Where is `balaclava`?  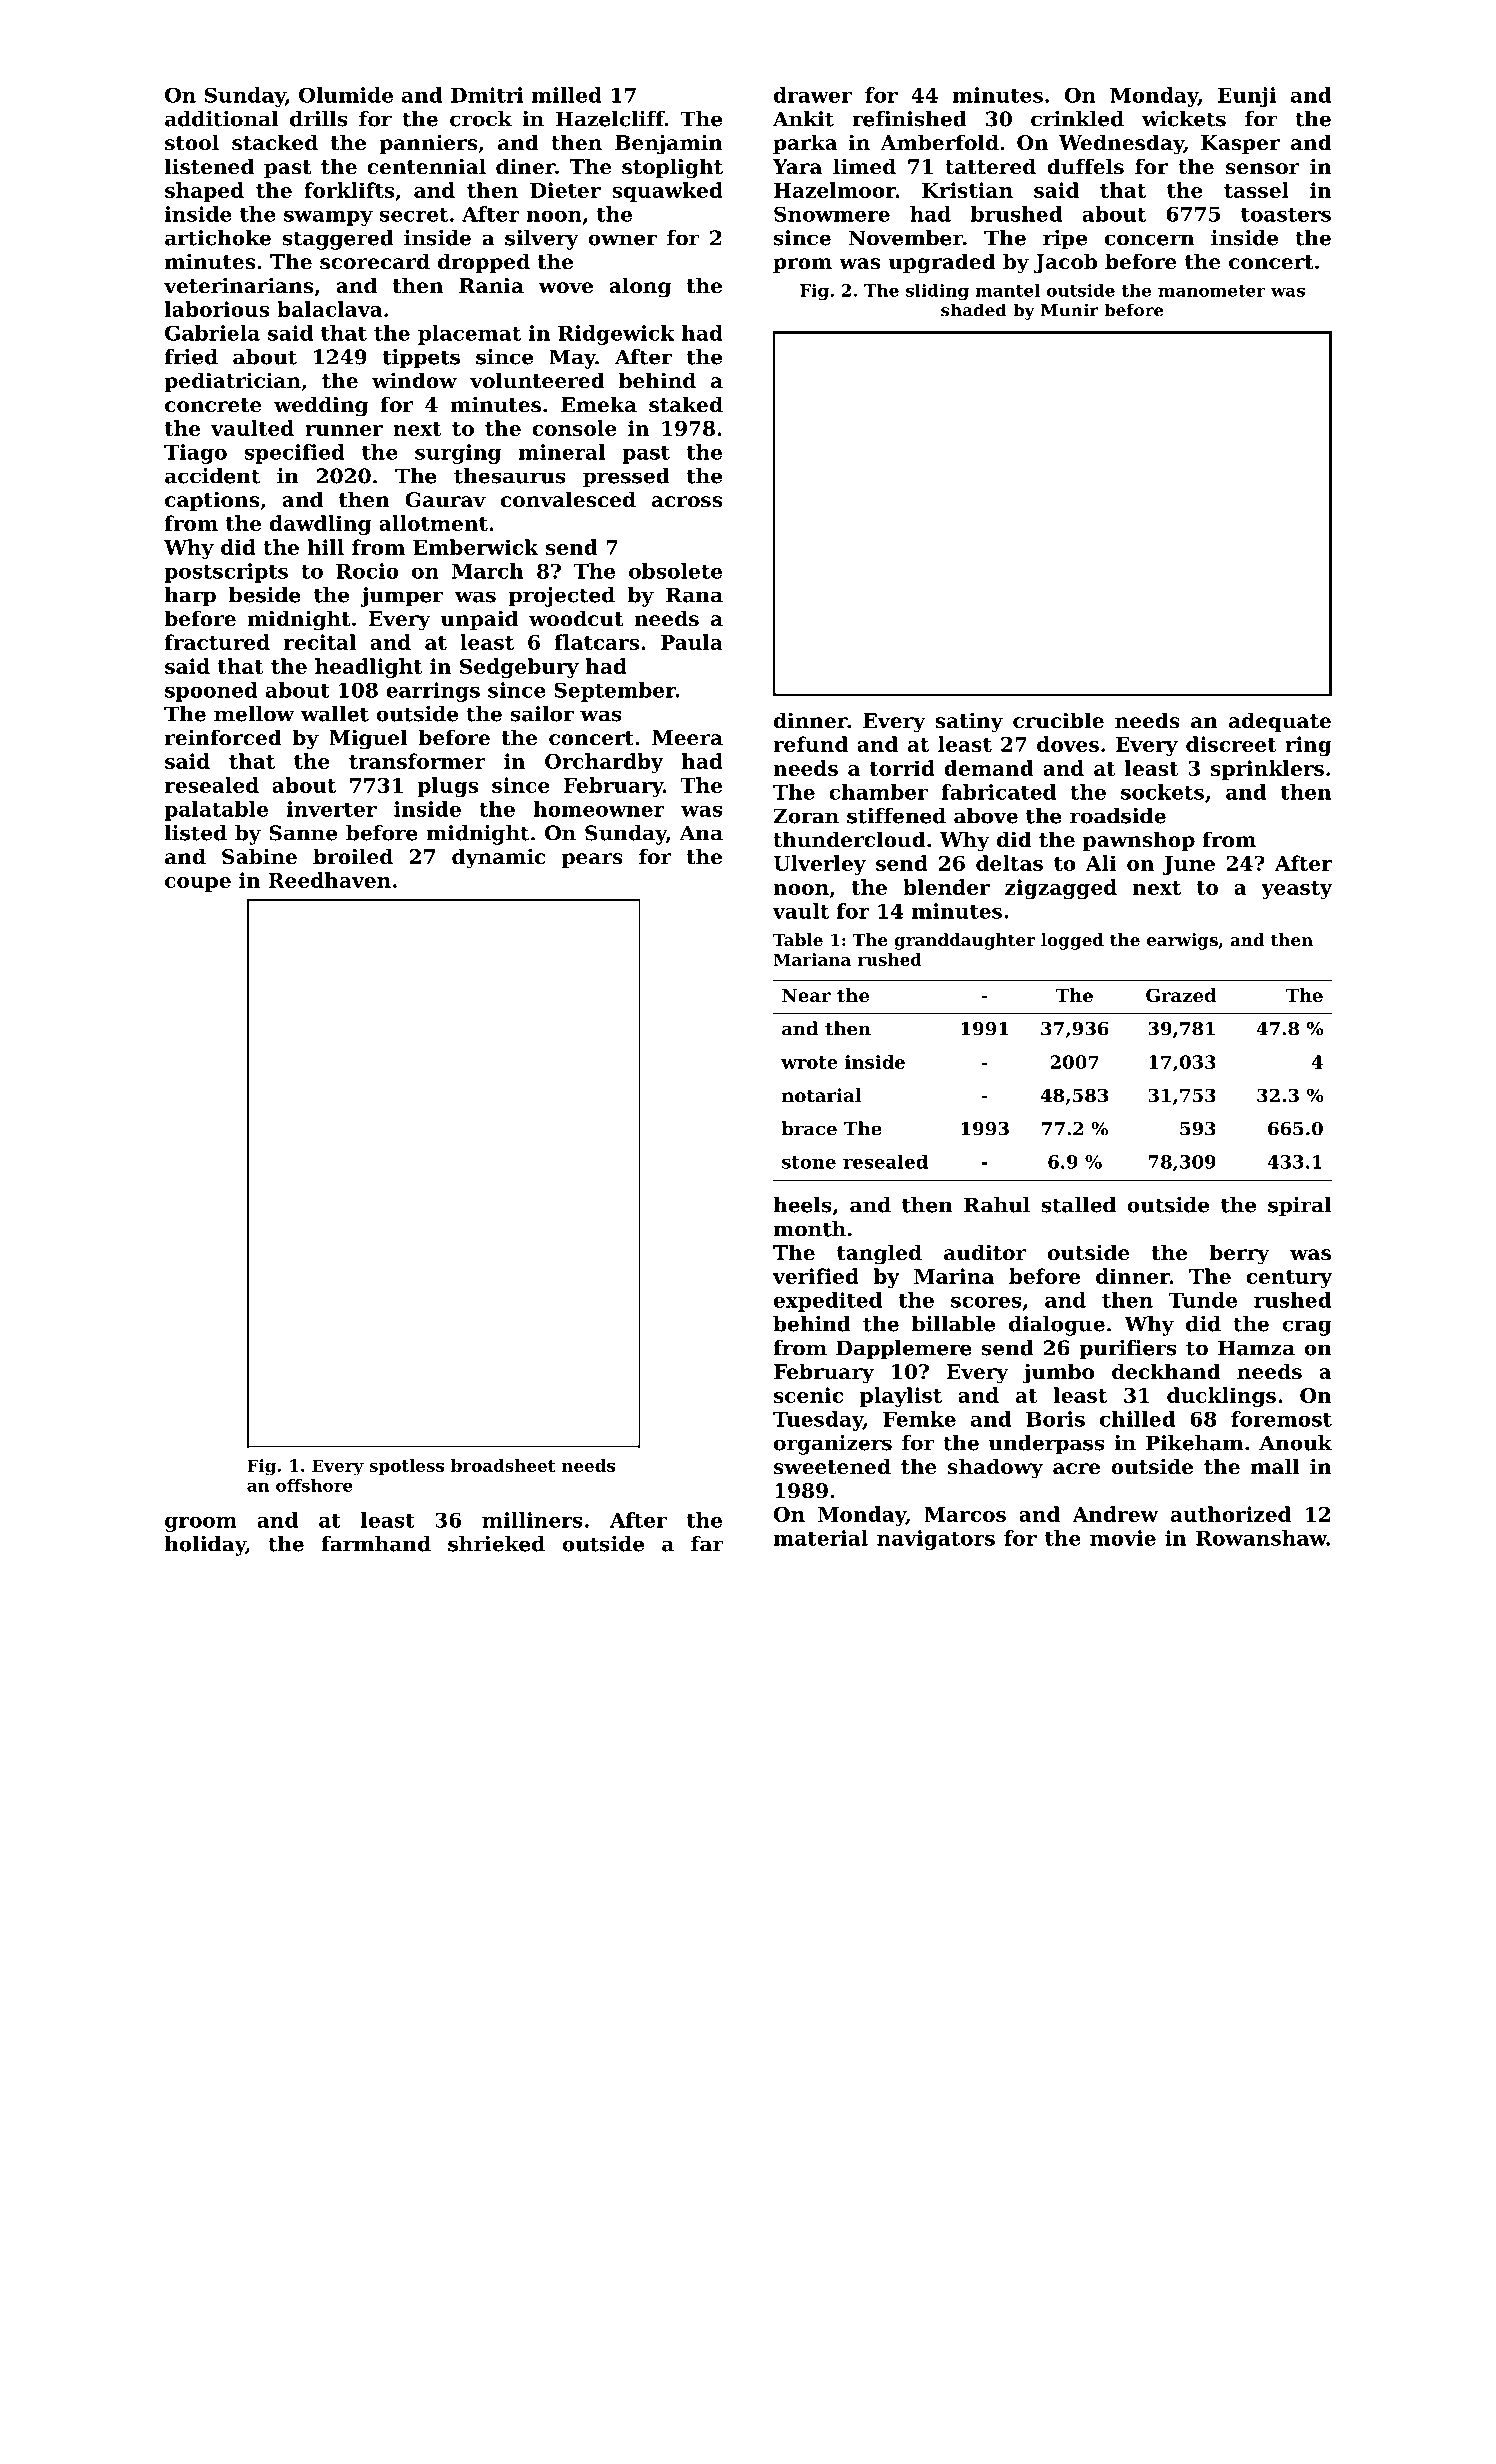 balaclava is located at coordinates (330, 309).
